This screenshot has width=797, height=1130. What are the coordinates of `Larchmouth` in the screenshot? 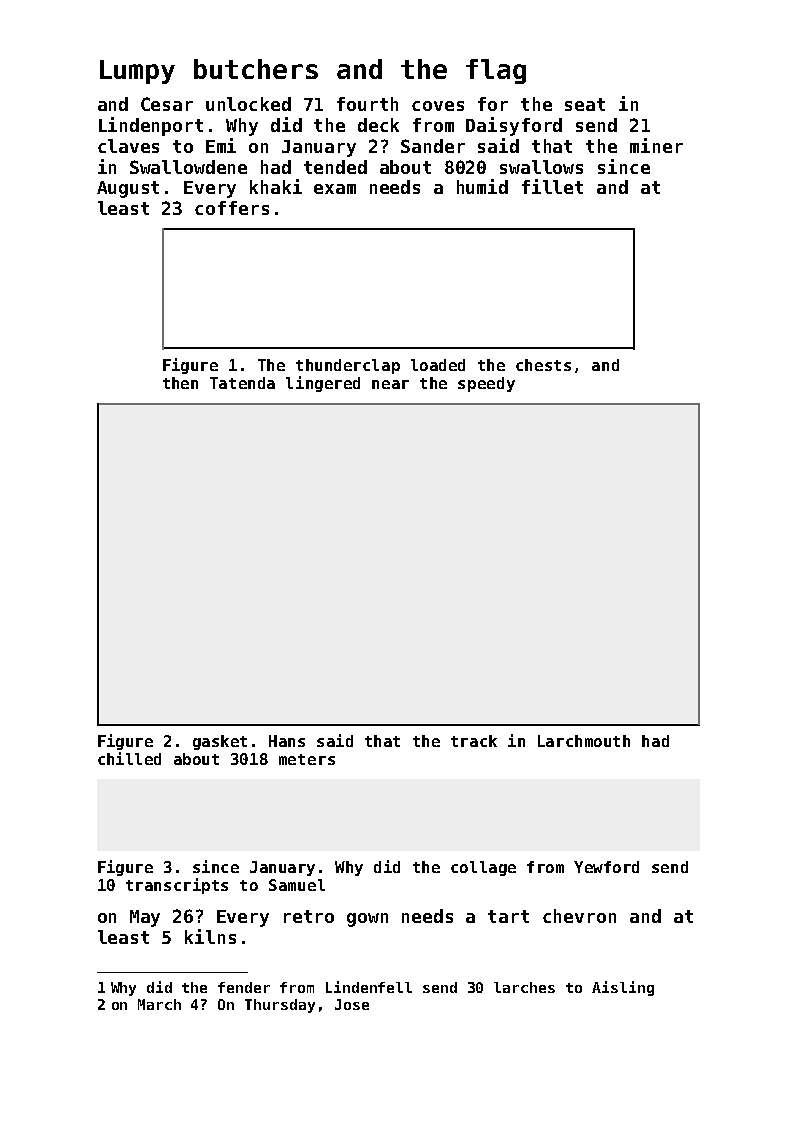 It's located at (584, 741).
